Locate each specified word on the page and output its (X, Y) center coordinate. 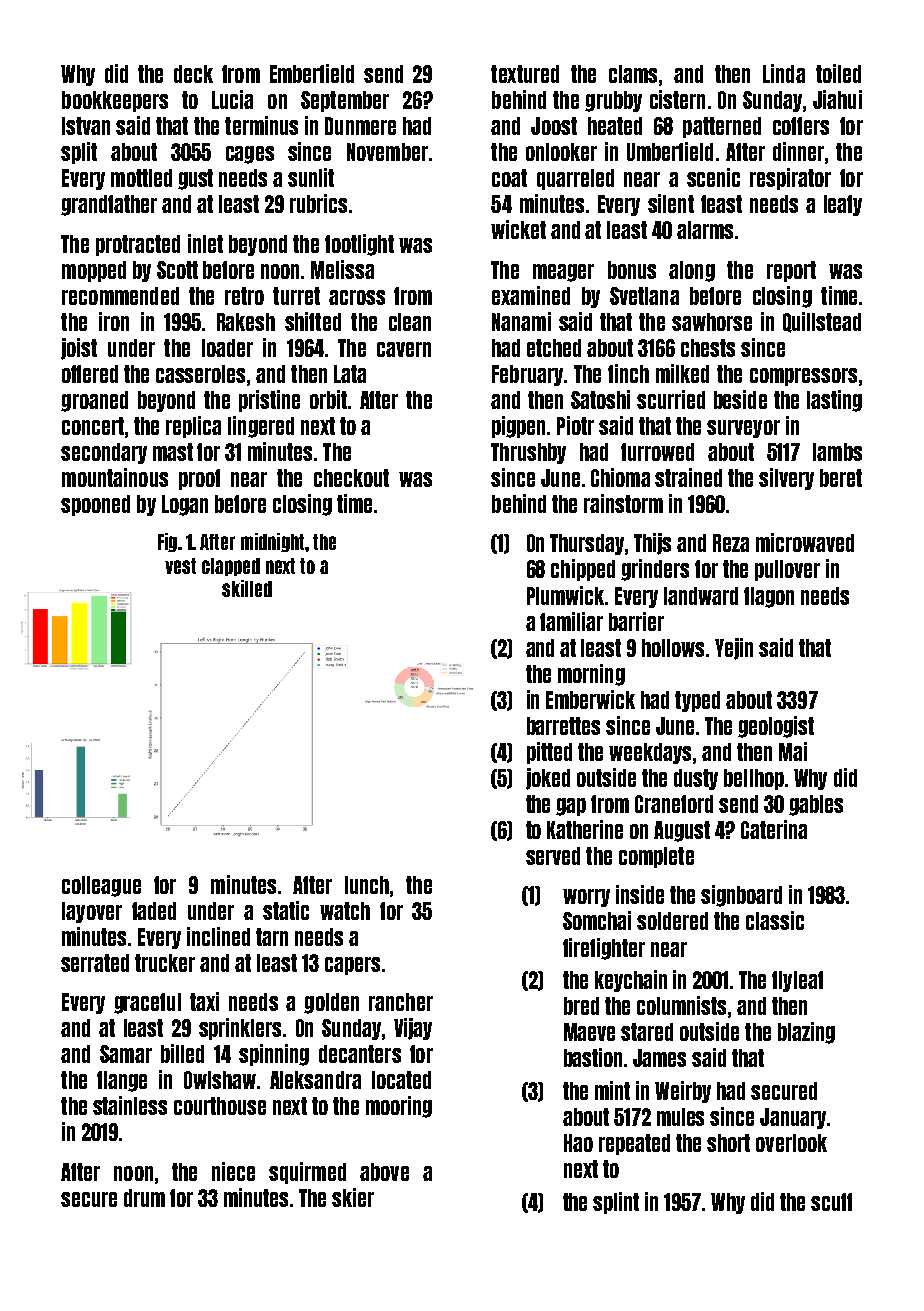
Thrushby (528, 453)
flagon (769, 597)
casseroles (200, 374)
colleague (101, 886)
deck (193, 74)
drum (144, 1198)
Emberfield (312, 73)
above (384, 1172)
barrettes (563, 726)
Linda (784, 73)
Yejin (734, 649)
